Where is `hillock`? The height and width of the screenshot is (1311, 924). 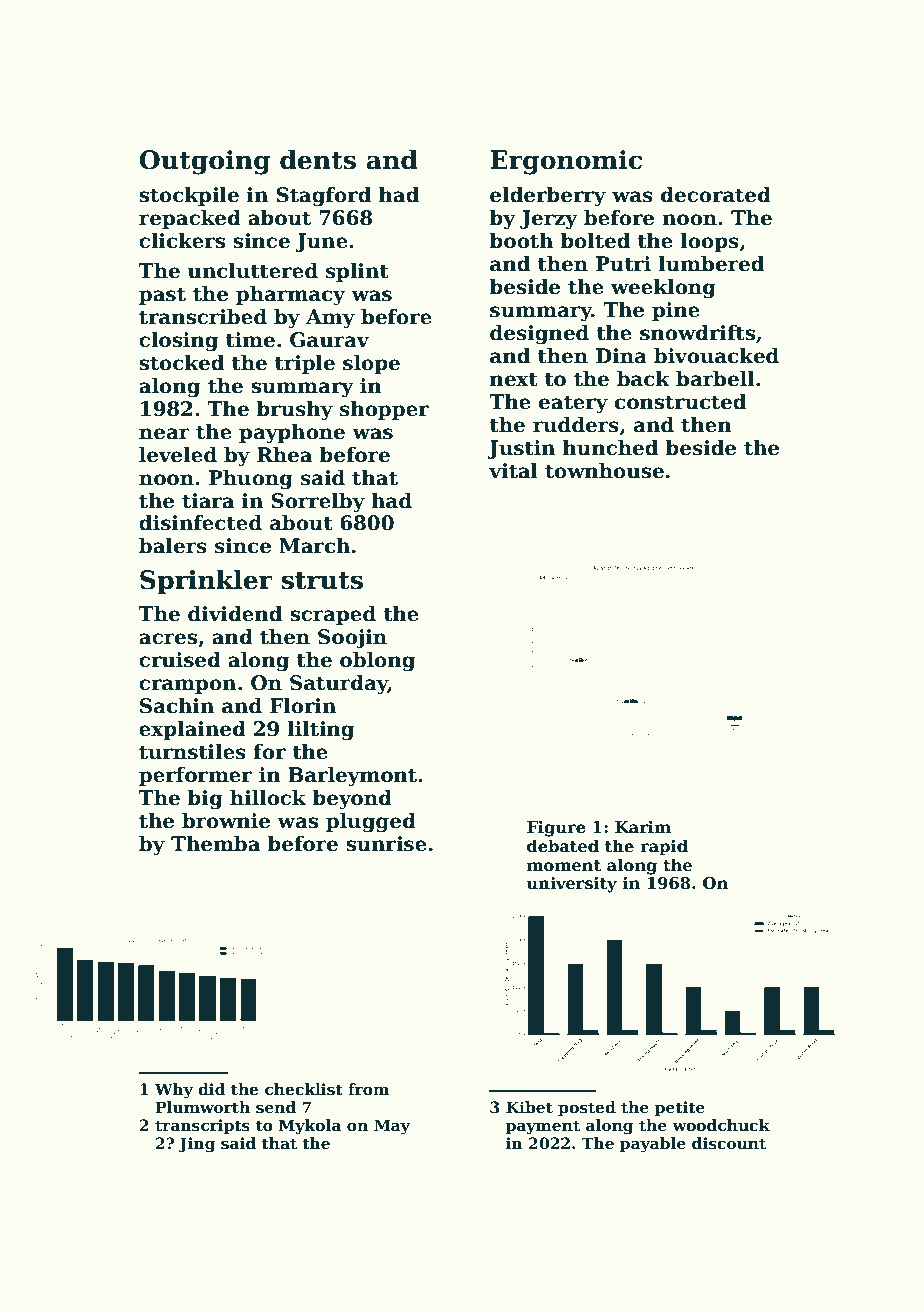 hillock is located at coordinates (268, 798).
